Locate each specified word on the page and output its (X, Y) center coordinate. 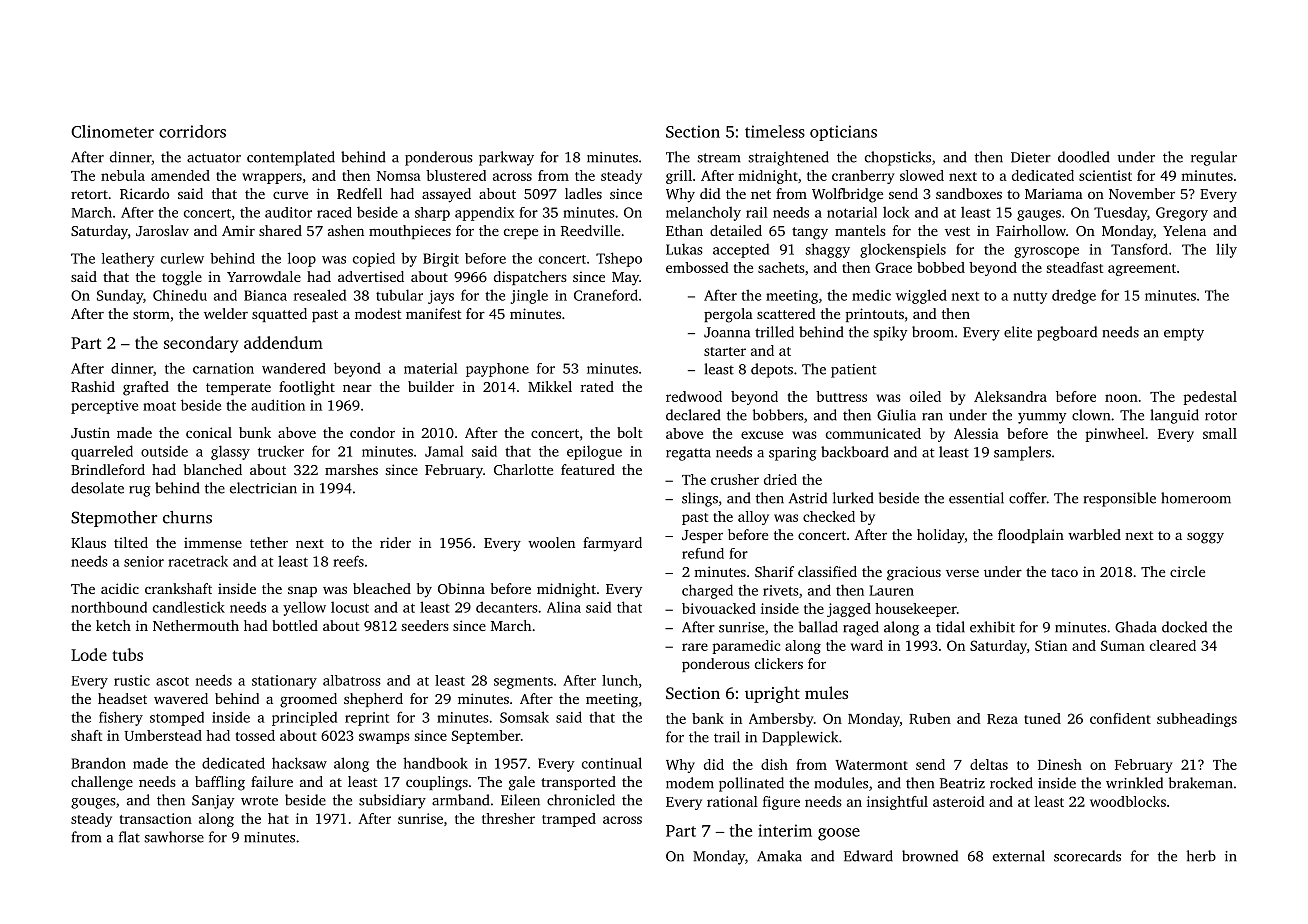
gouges (93, 803)
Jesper (702, 536)
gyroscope (1046, 252)
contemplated (291, 158)
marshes (351, 469)
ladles (583, 193)
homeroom (1196, 498)
